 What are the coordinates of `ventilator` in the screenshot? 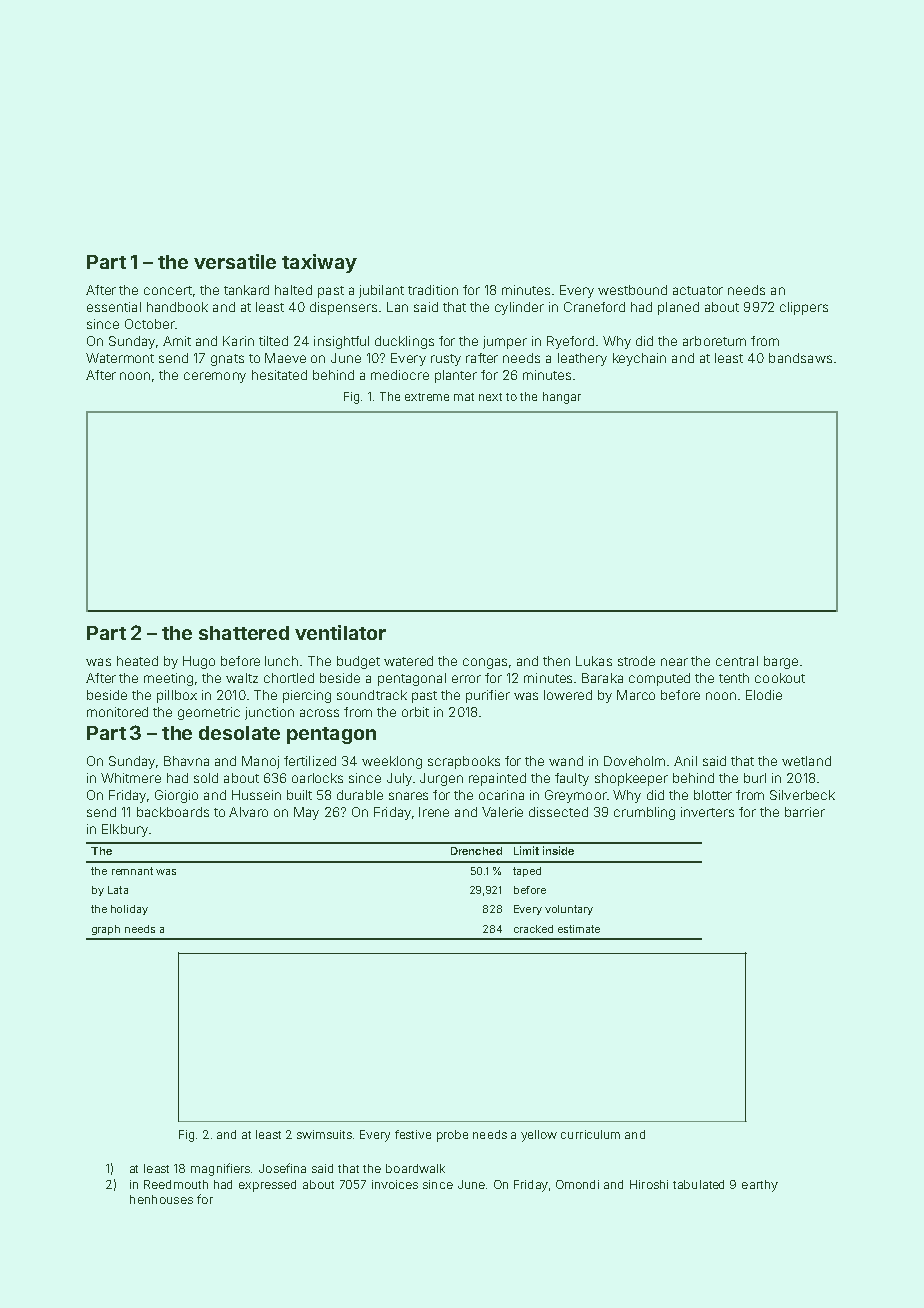 It's located at (340, 632).
